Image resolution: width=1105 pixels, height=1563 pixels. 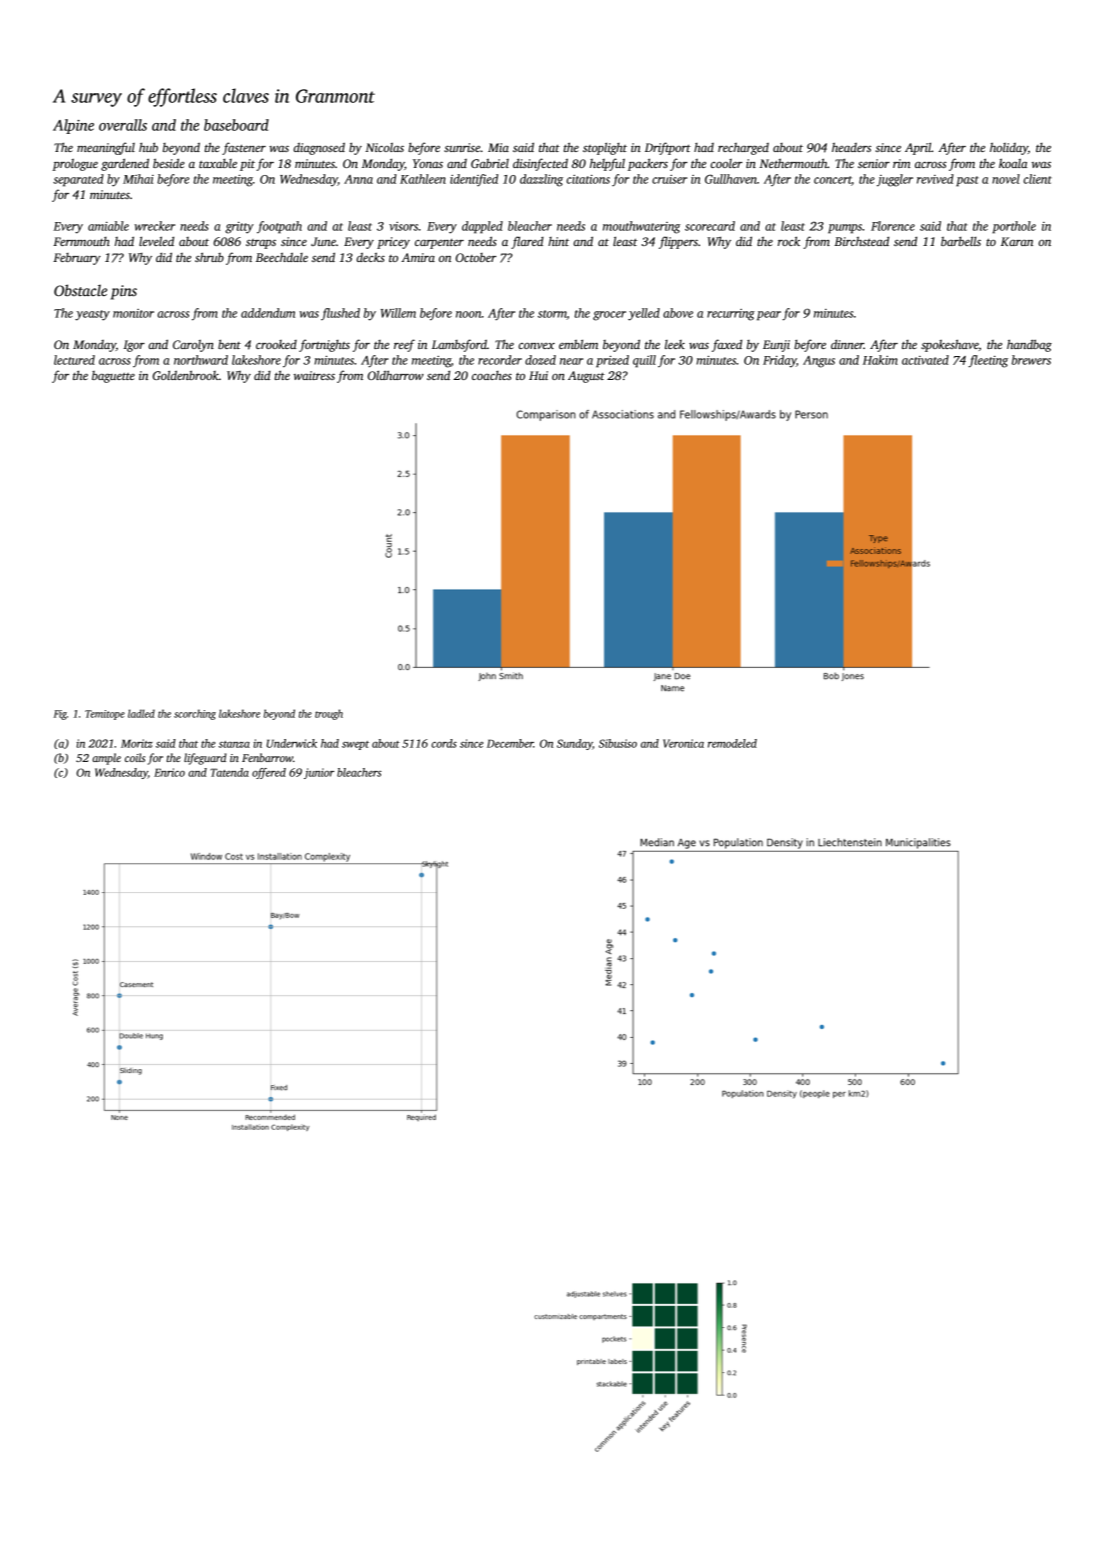 I want to click on Oldharrow, so click(x=396, y=375).
